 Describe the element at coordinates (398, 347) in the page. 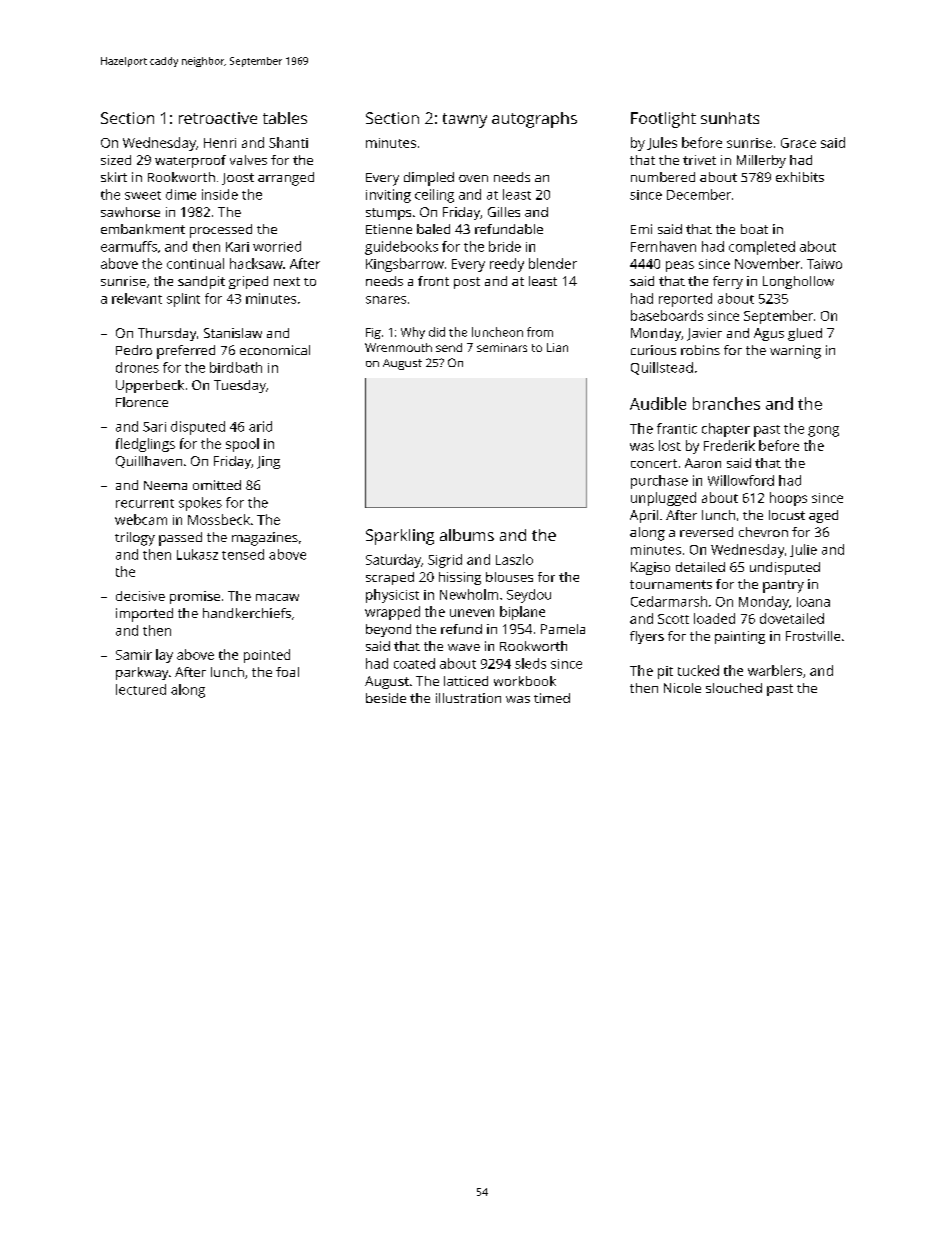

I see `Wrenmouth` at that location.
